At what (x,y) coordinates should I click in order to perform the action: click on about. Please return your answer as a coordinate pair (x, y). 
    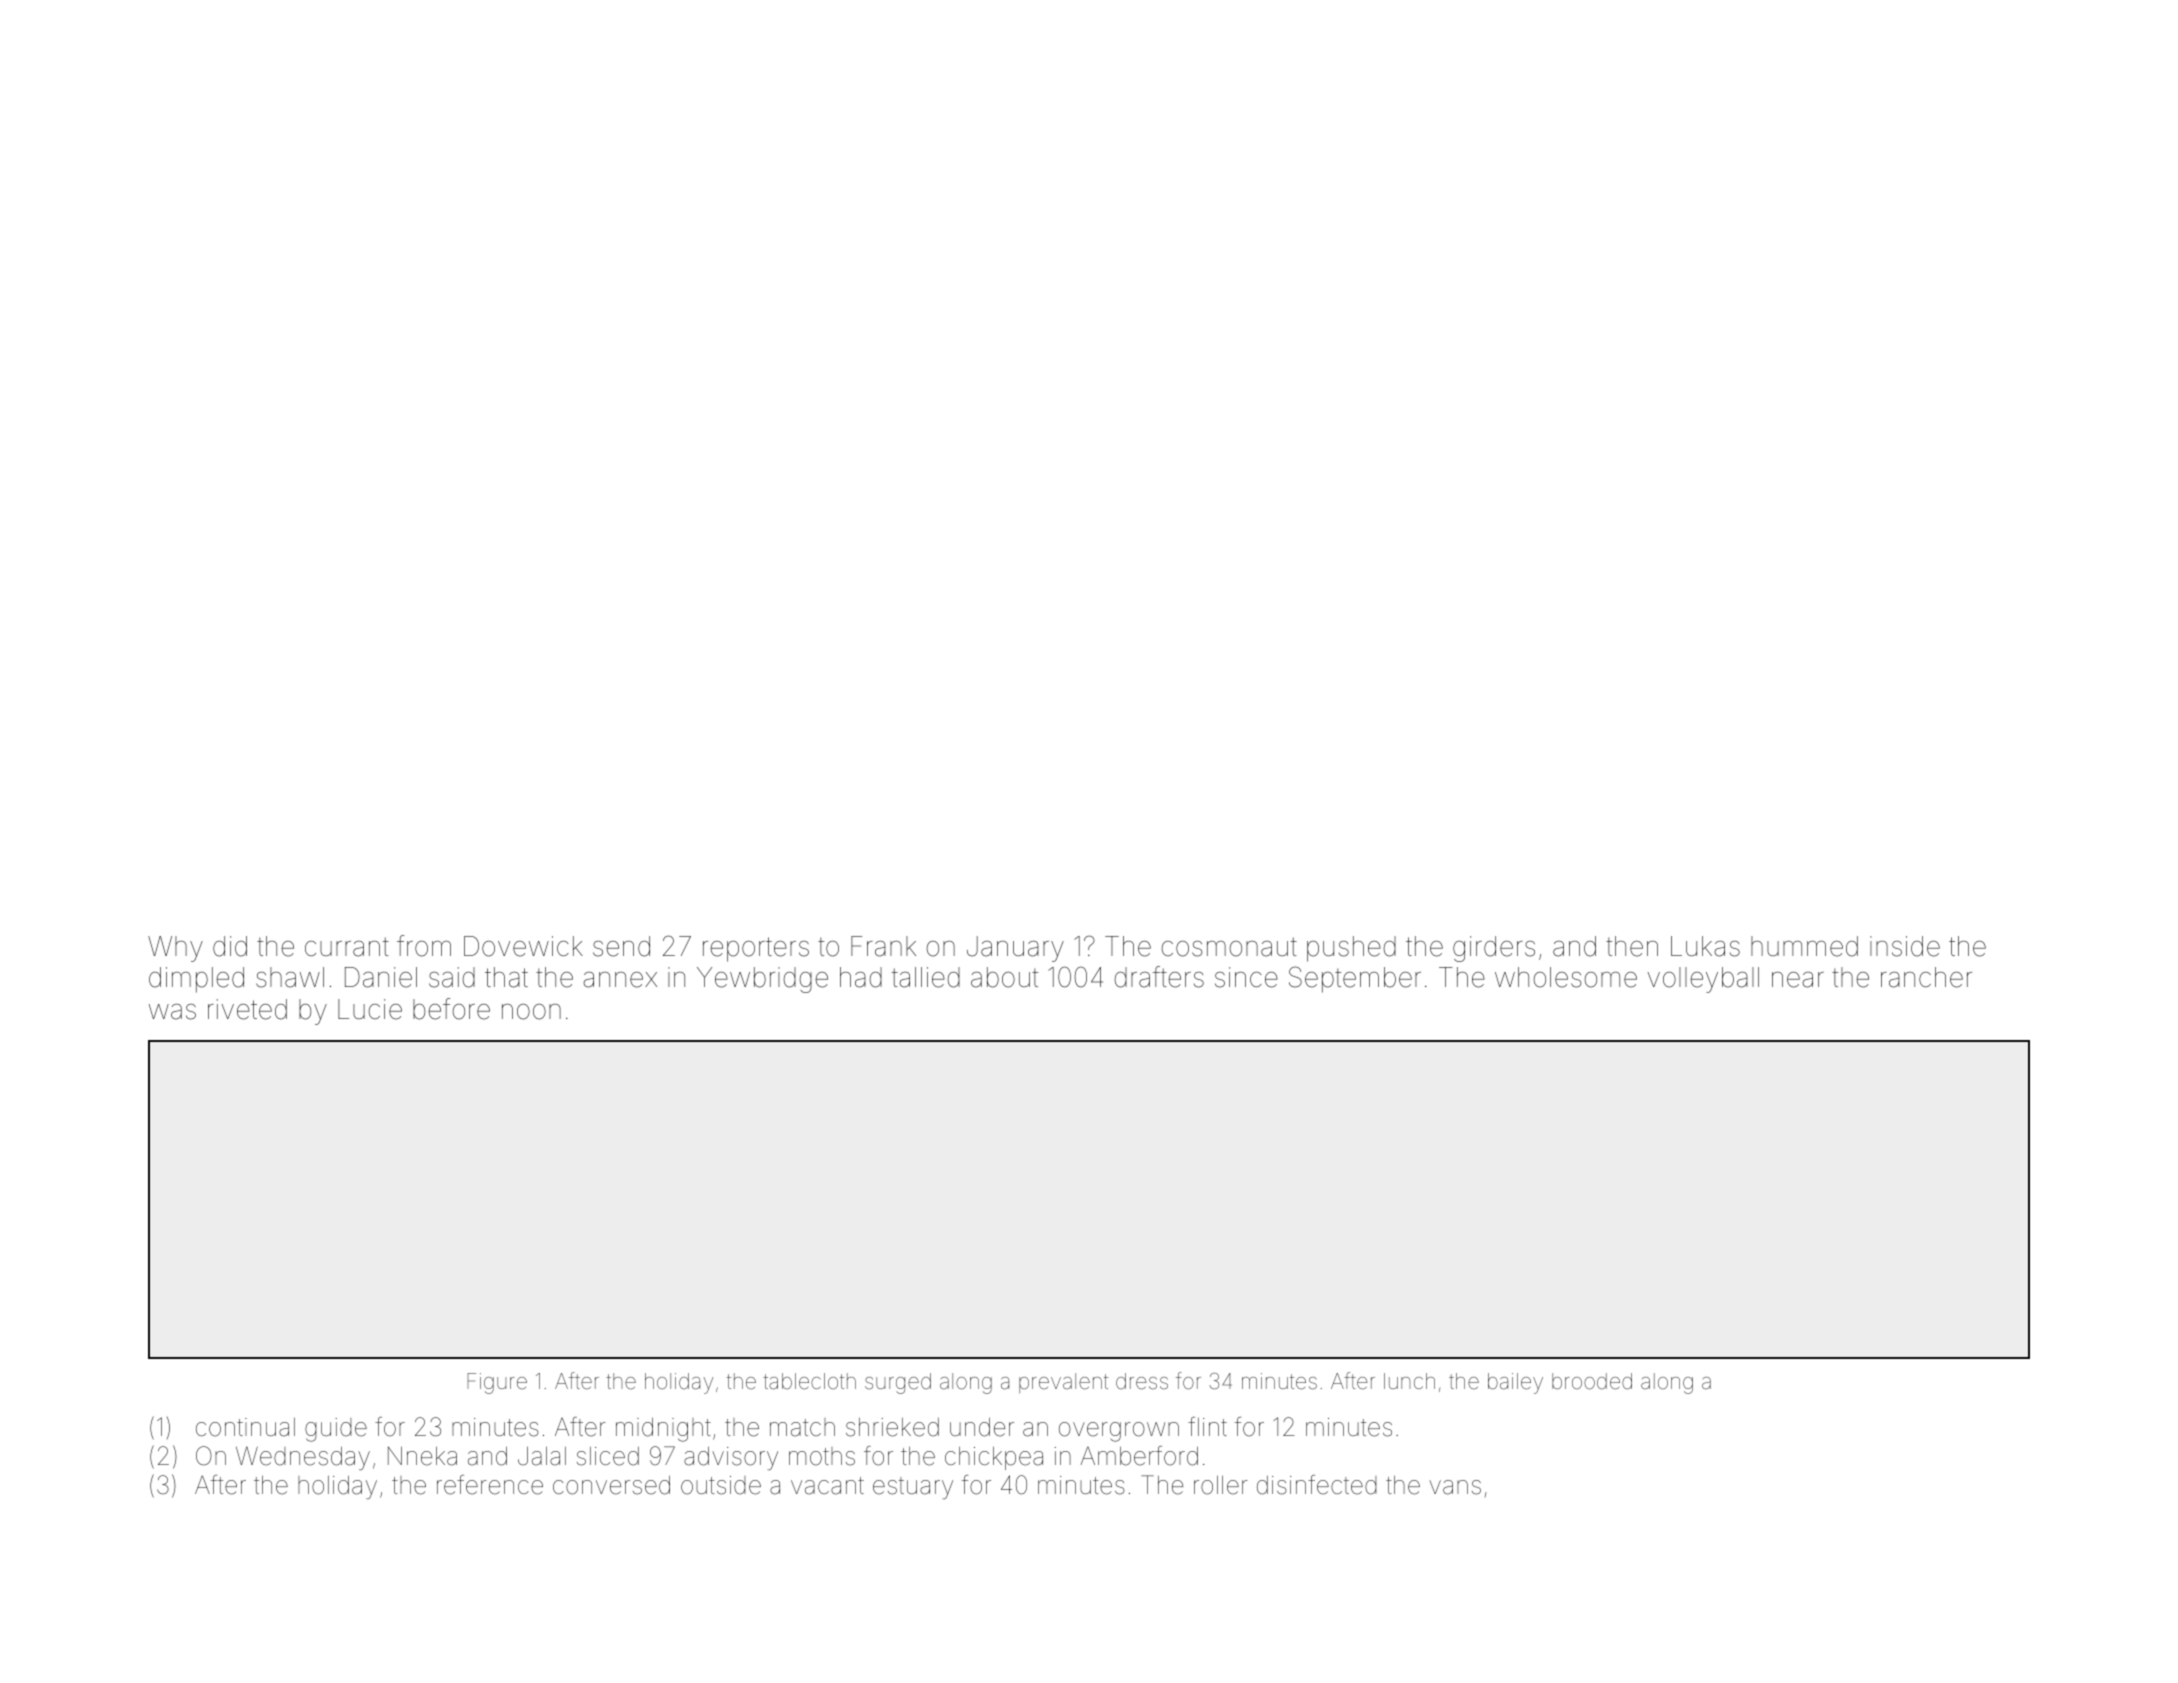
    Looking at the image, I should click on (1004, 977).
